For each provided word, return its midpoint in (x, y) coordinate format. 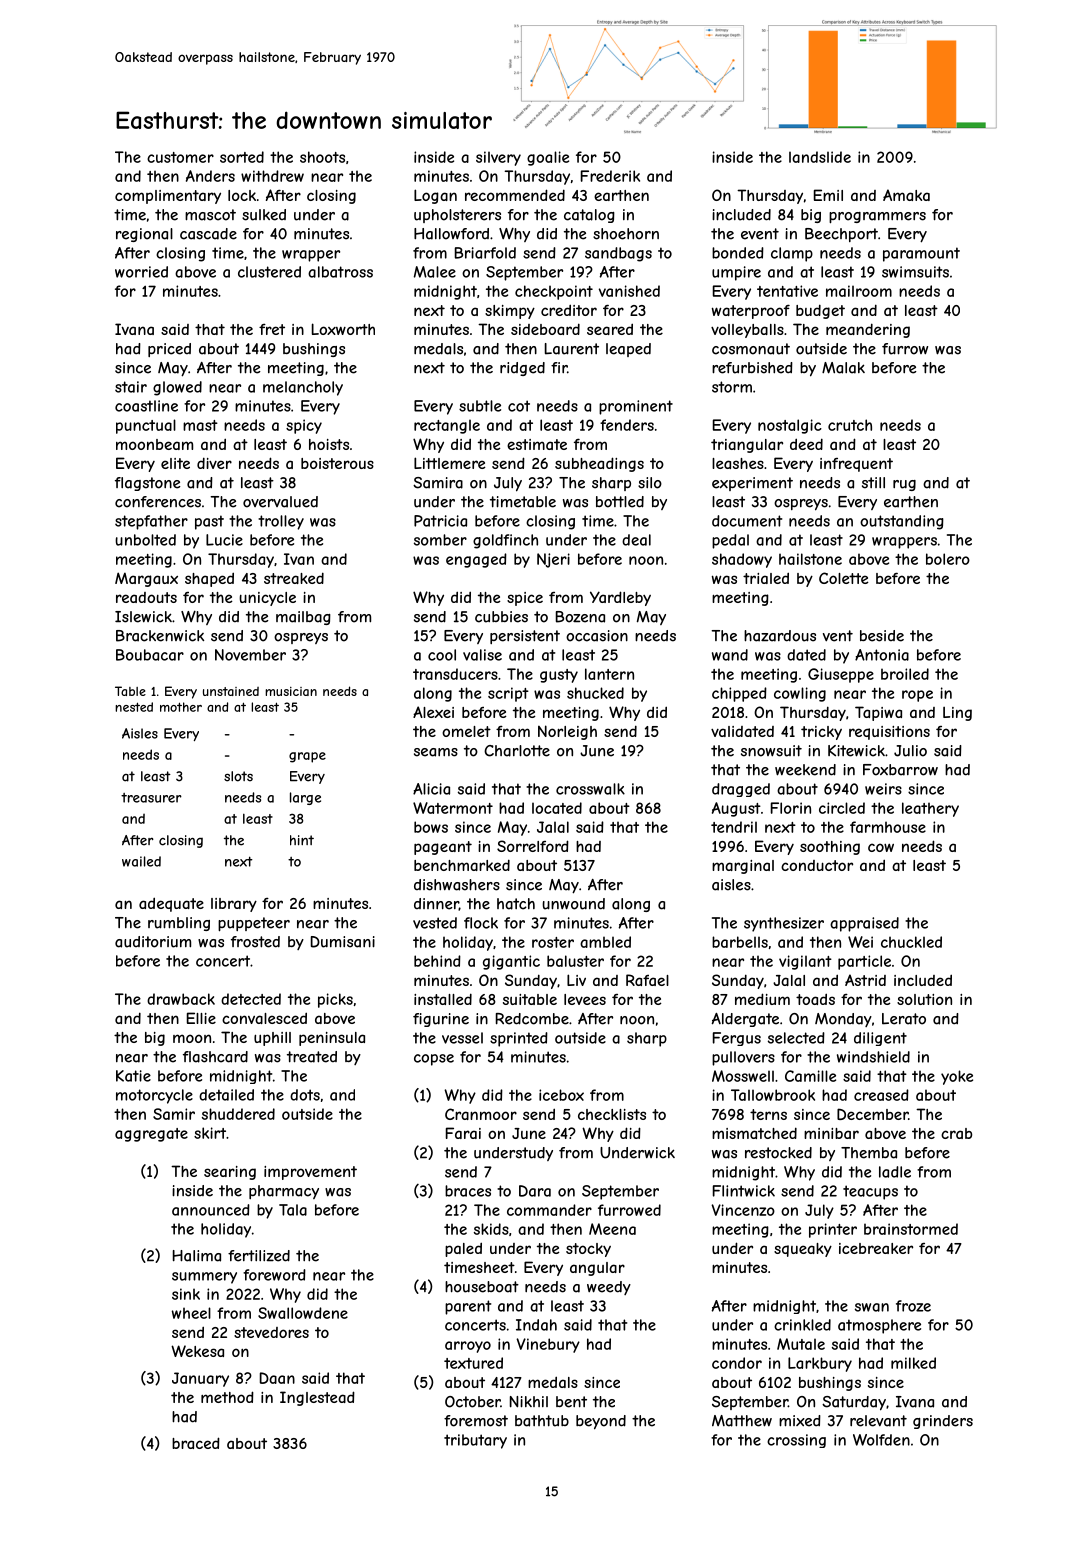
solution (924, 999)
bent (571, 1402)
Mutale (801, 1344)
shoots (322, 157)
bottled (620, 502)
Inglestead (317, 1398)
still (873, 483)
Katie (133, 1076)
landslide (820, 157)
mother (181, 707)
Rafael (647, 980)
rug (904, 485)
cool (442, 655)
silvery (498, 158)
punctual (146, 426)
